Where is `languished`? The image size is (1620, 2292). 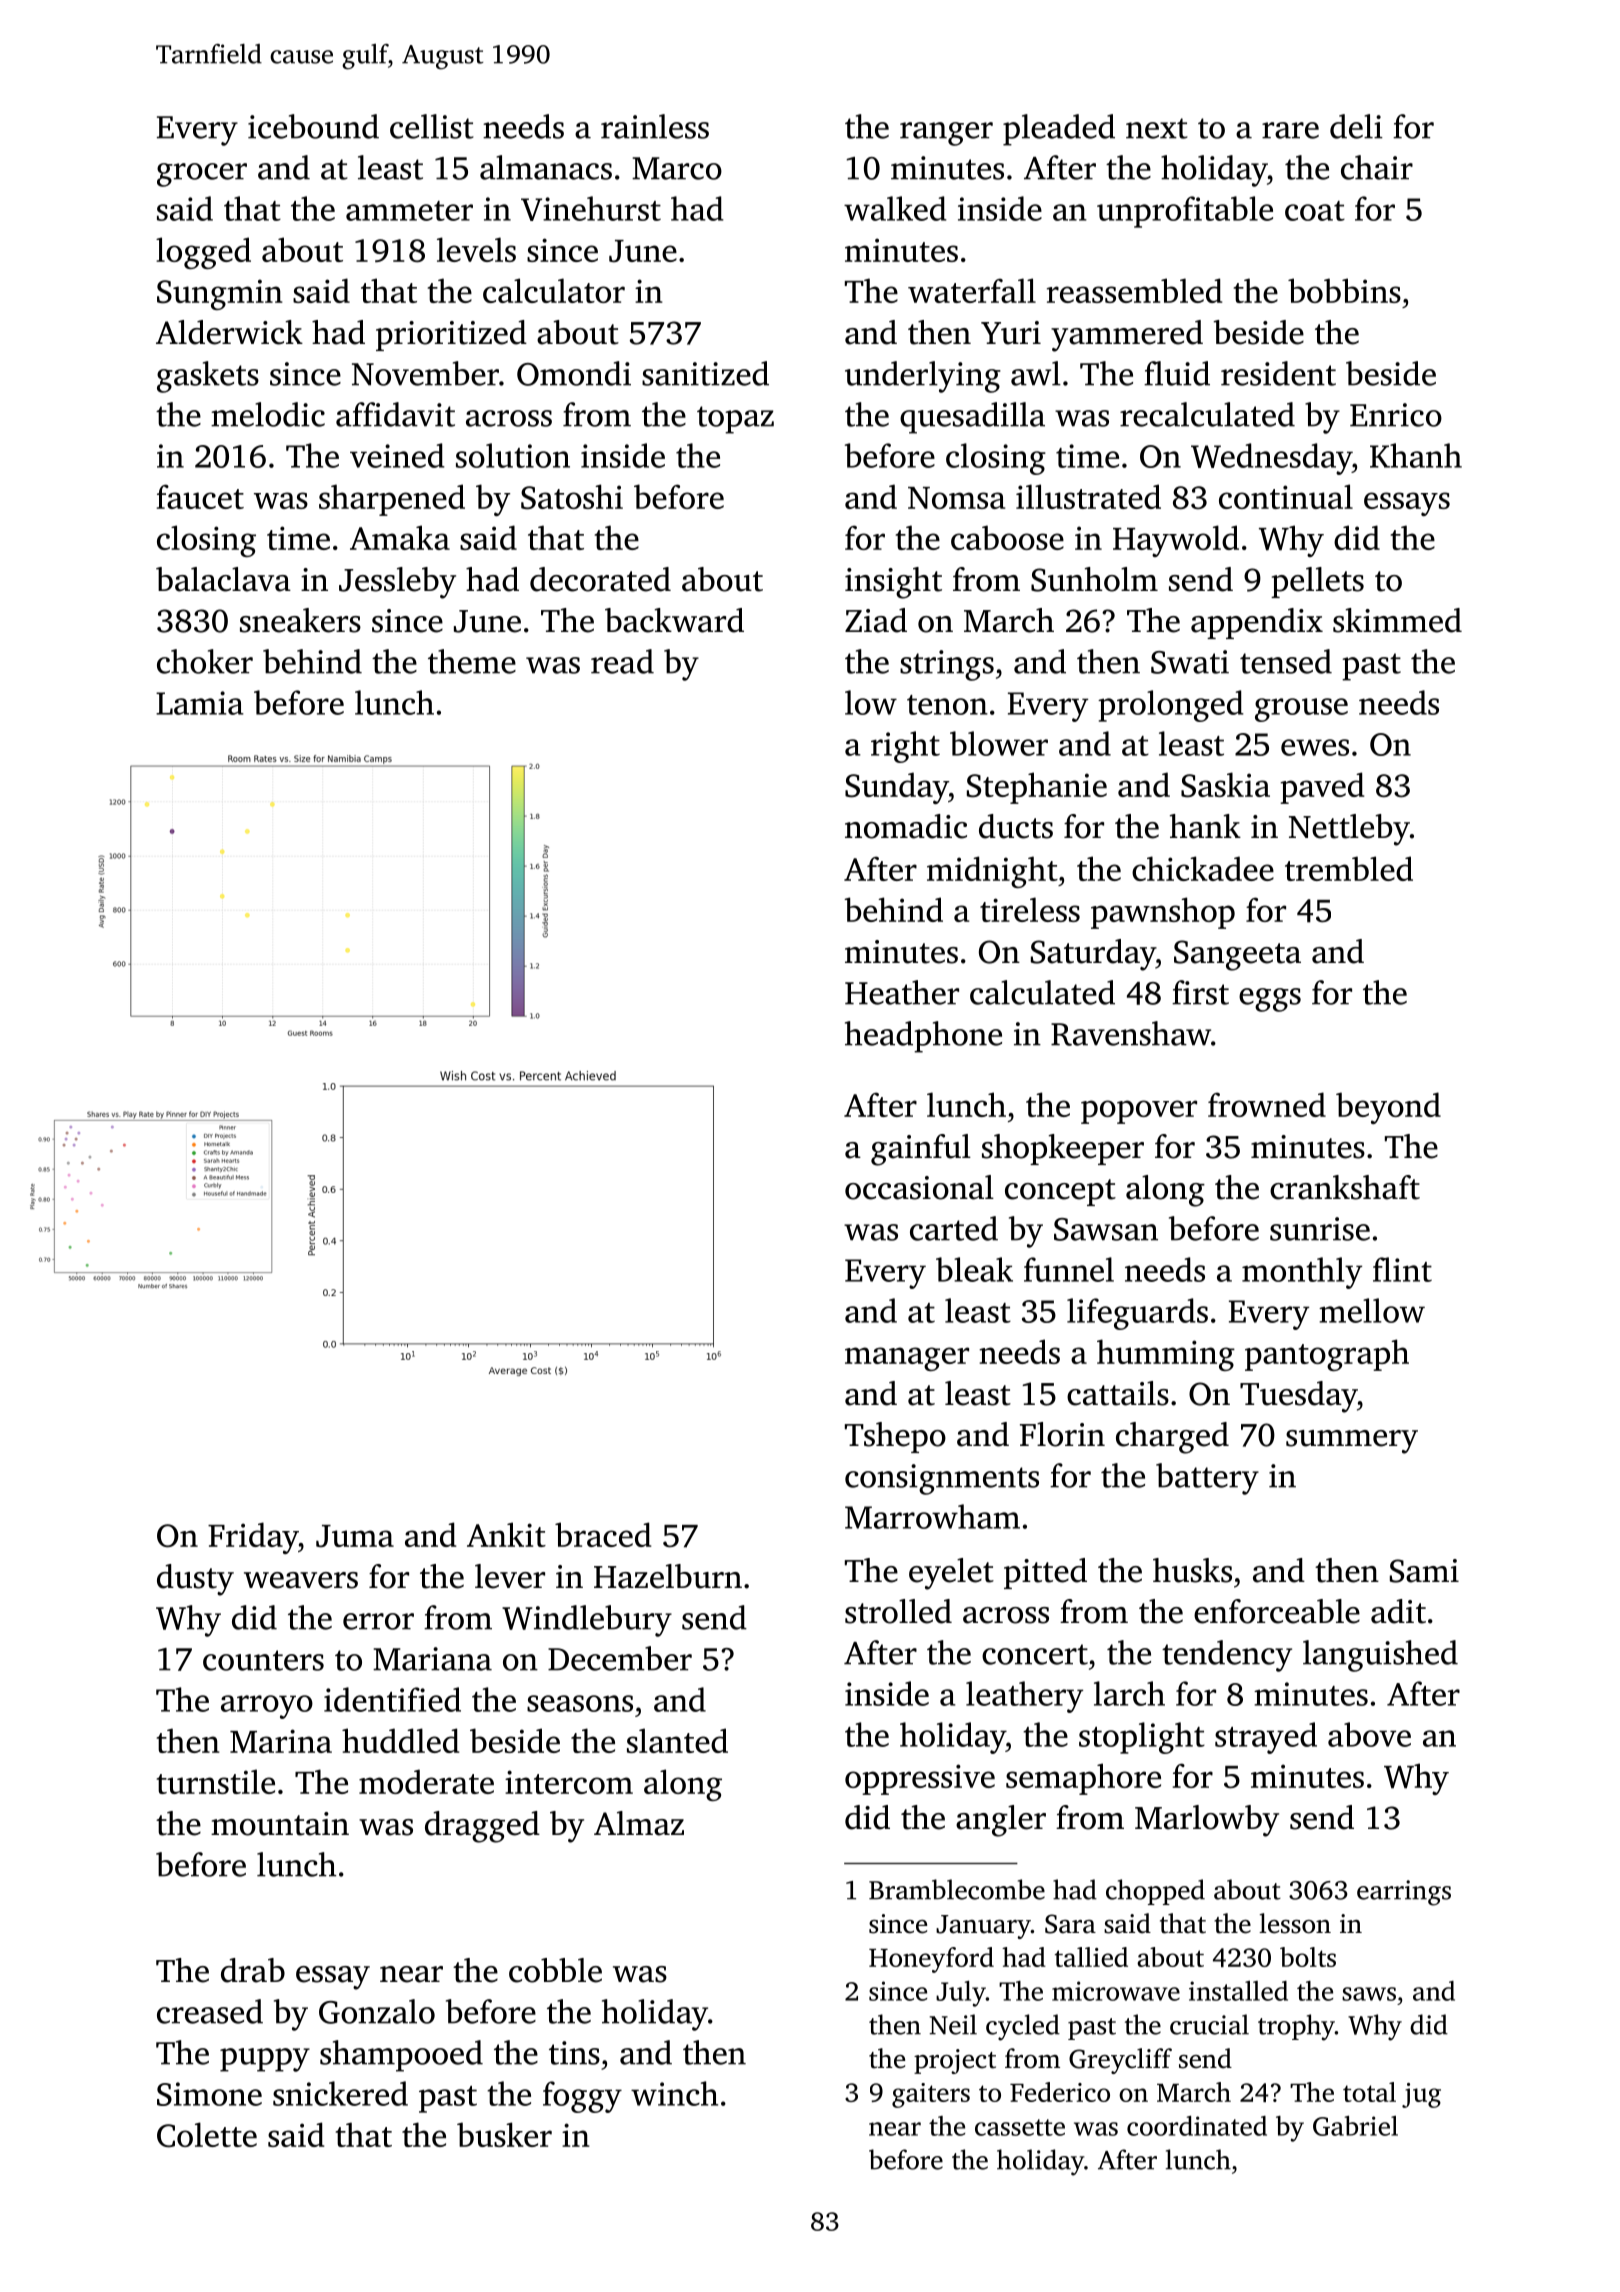 languished is located at coordinates (1380, 1656).
